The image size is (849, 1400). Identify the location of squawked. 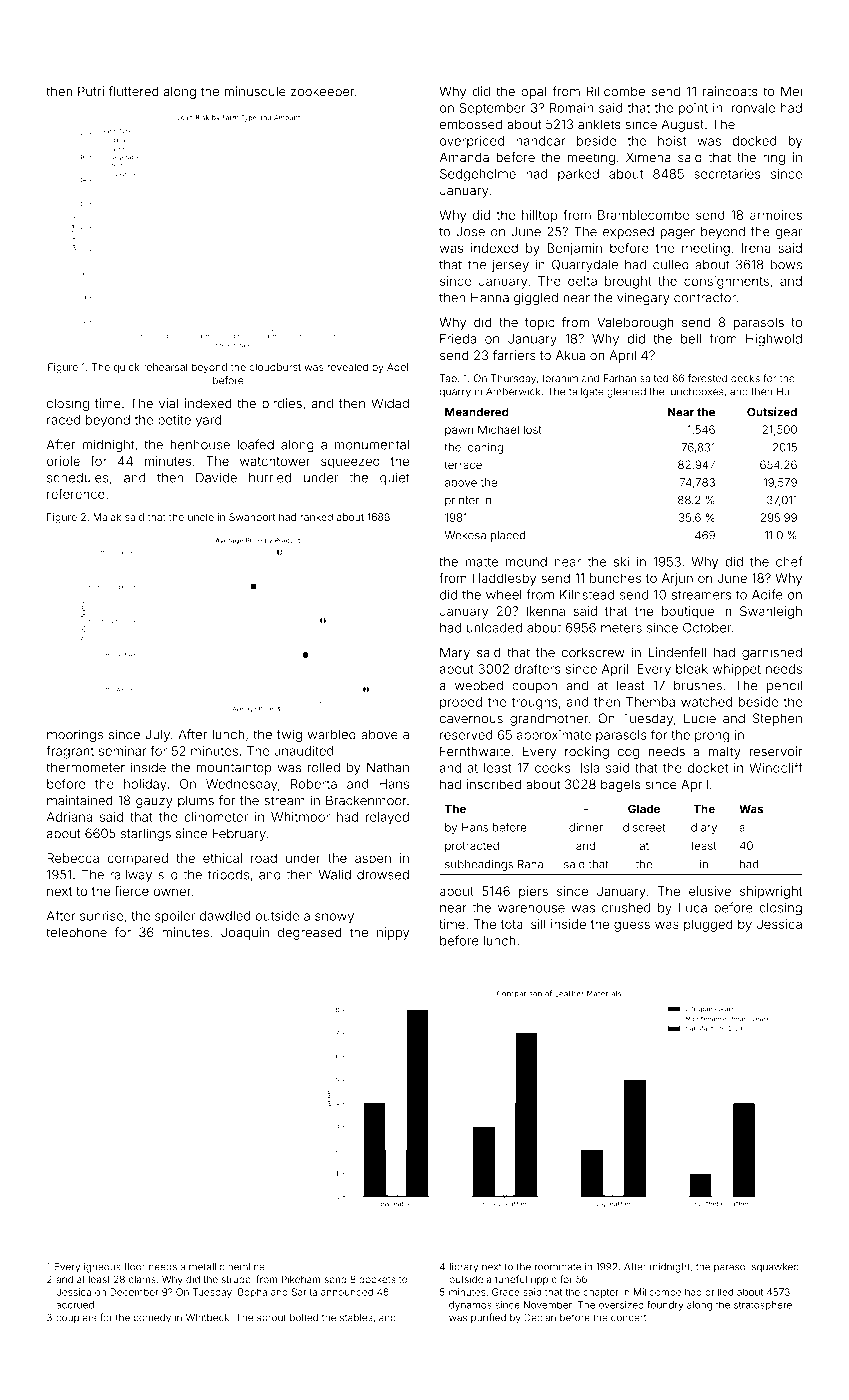
(775, 1267).
